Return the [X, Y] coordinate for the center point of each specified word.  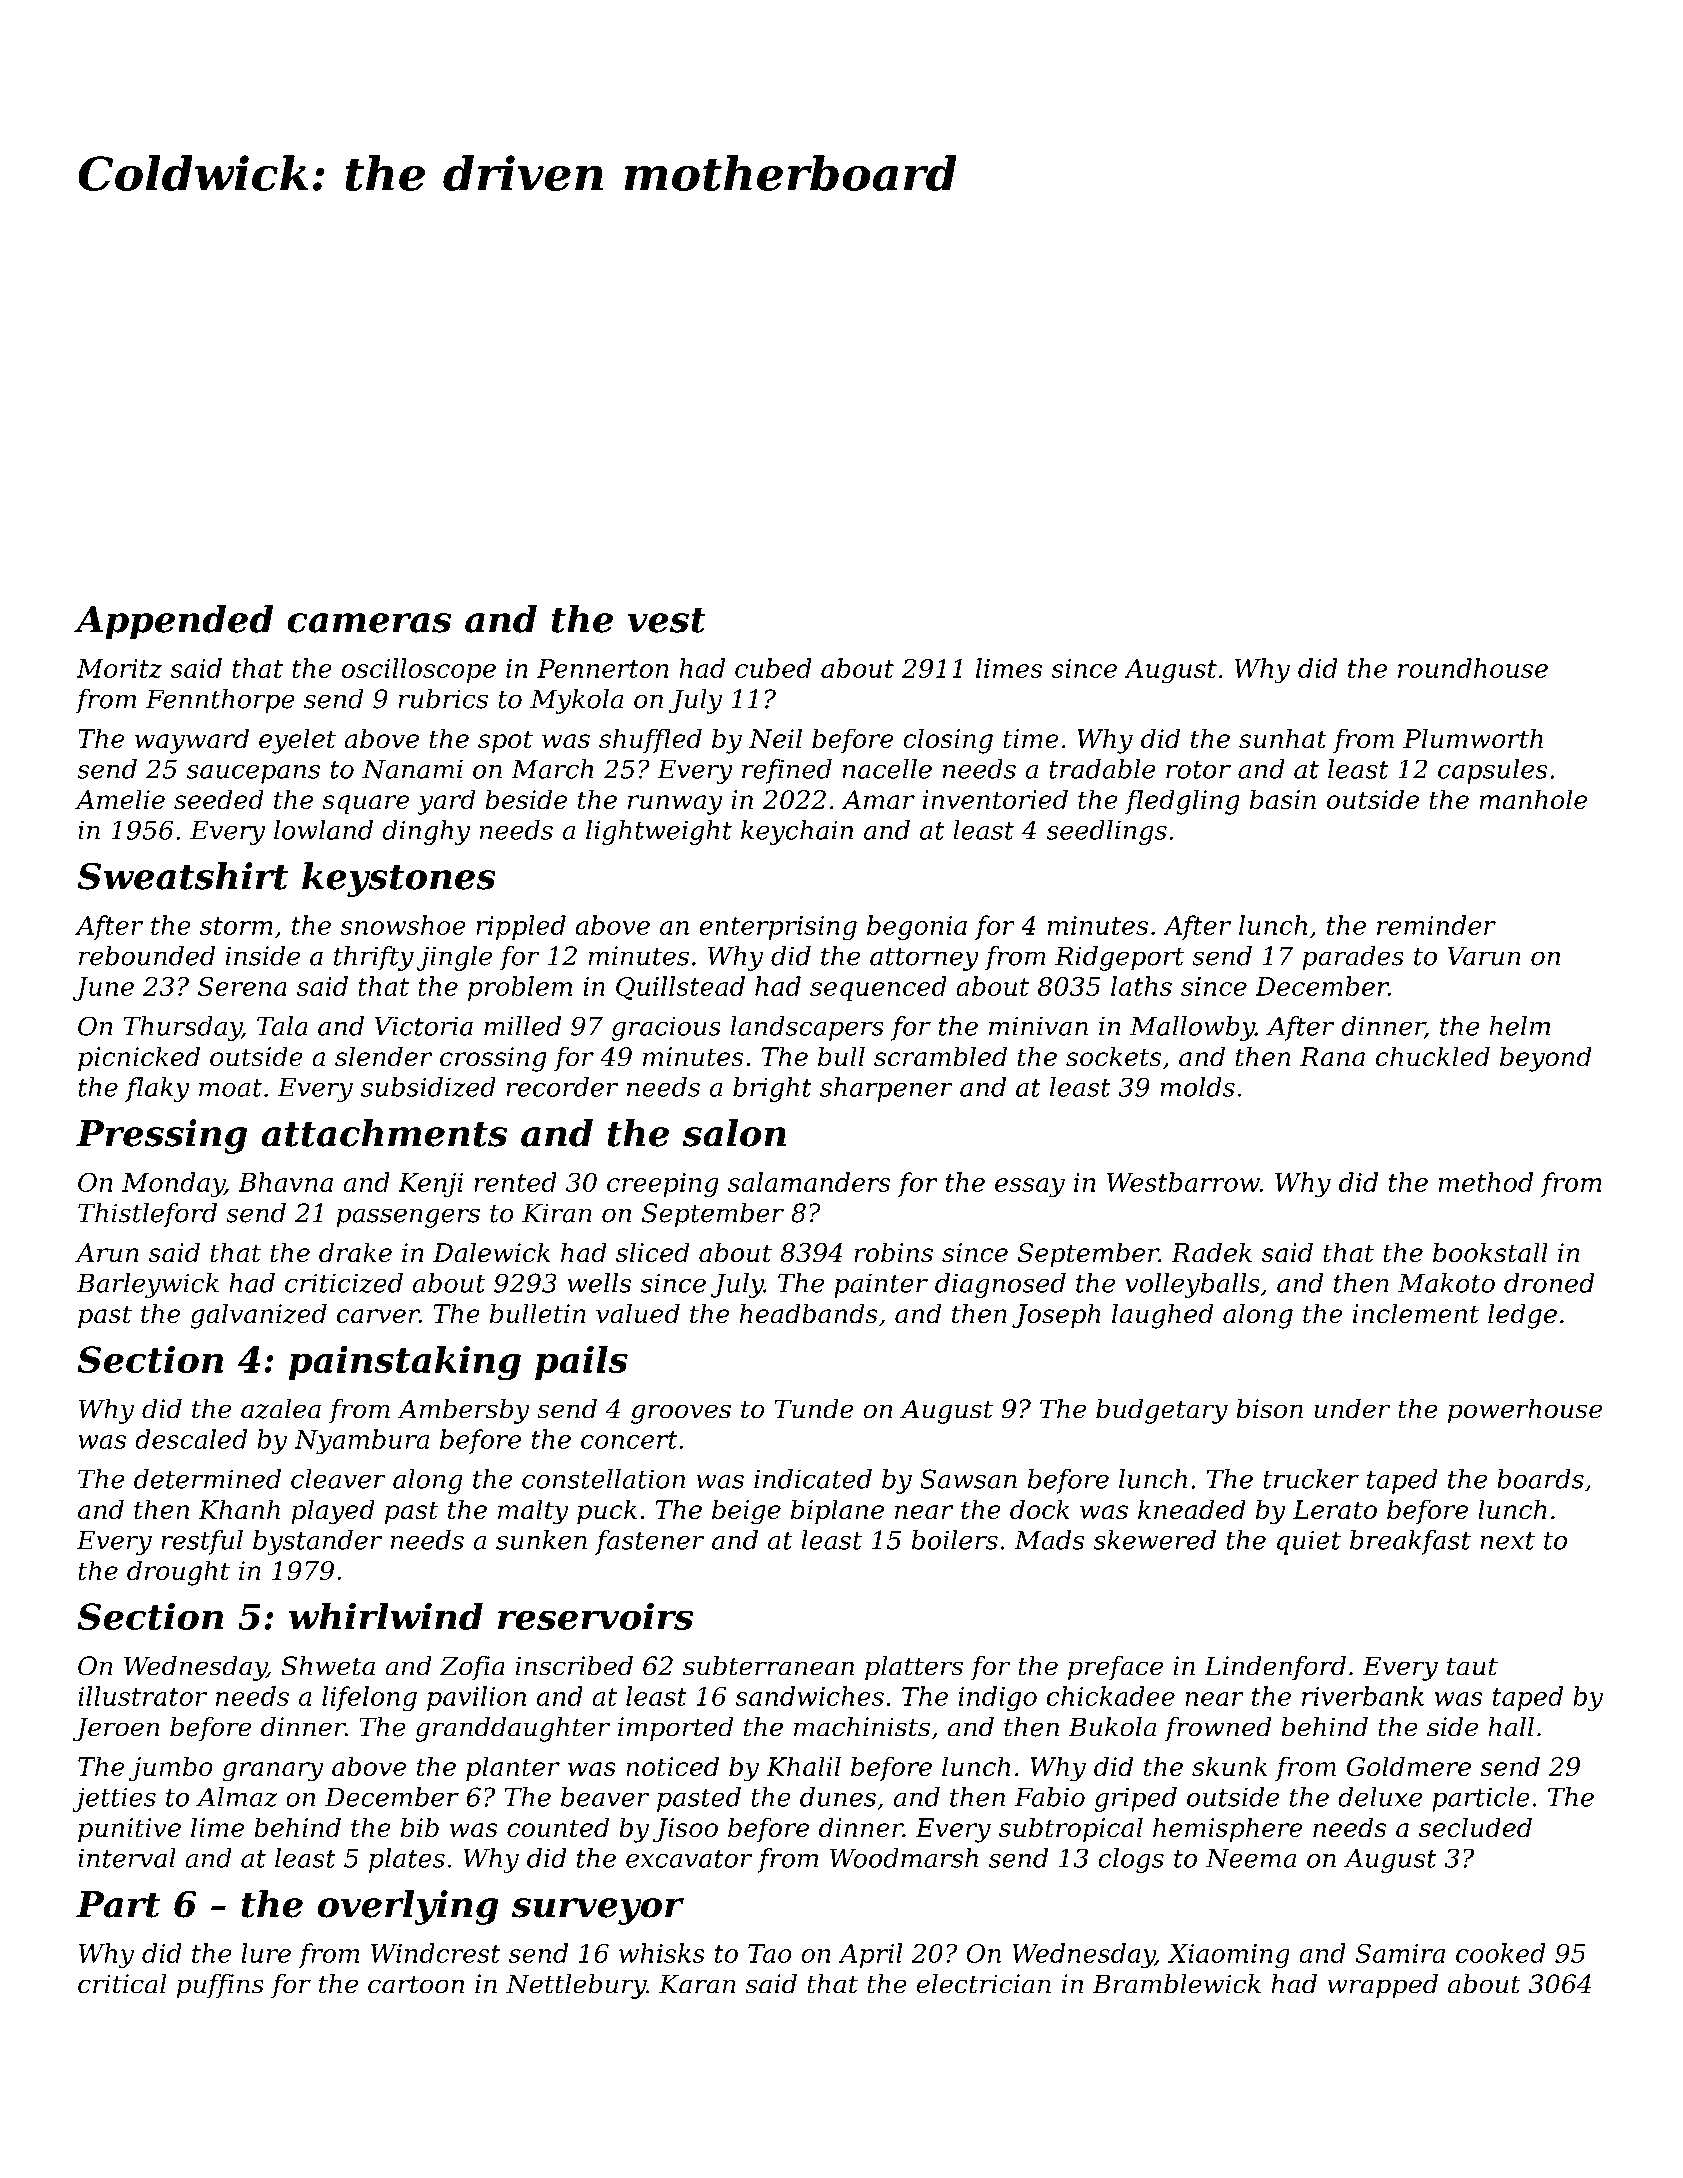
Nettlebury [576, 1986]
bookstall [1490, 1252]
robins [893, 1252]
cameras [369, 623]
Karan [697, 1984]
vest [666, 620]
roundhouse [1473, 668]
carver [378, 1316]
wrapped [1382, 1986]
